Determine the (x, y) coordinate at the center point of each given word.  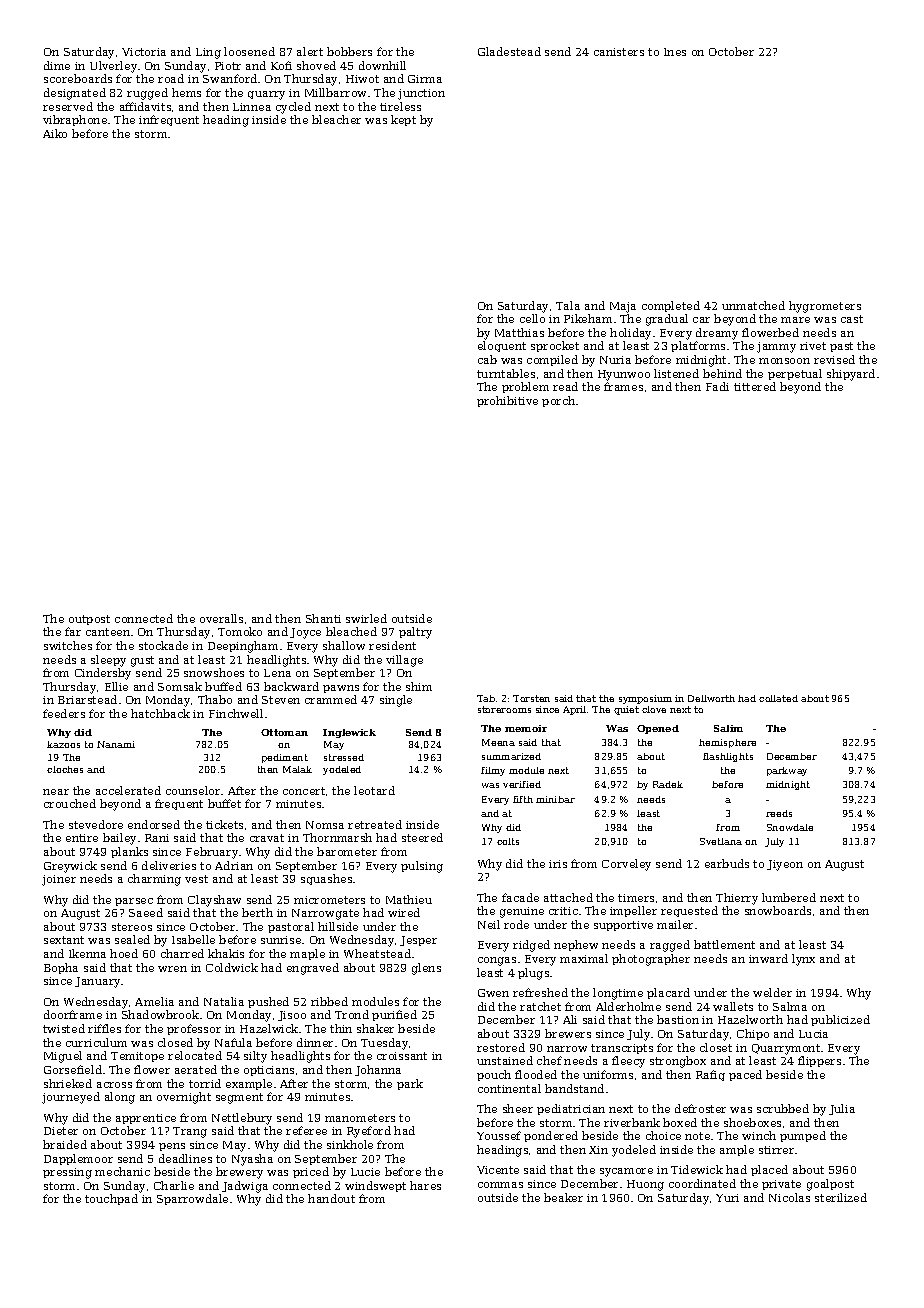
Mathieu (409, 899)
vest (196, 879)
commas (500, 1185)
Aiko (55, 133)
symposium (645, 699)
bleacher (336, 119)
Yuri (727, 1198)
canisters (619, 52)
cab (487, 359)
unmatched (753, 305)
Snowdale (790, 827)
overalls (221, 618)
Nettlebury (242, 1119)
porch (558, 401)
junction (421, 94)
